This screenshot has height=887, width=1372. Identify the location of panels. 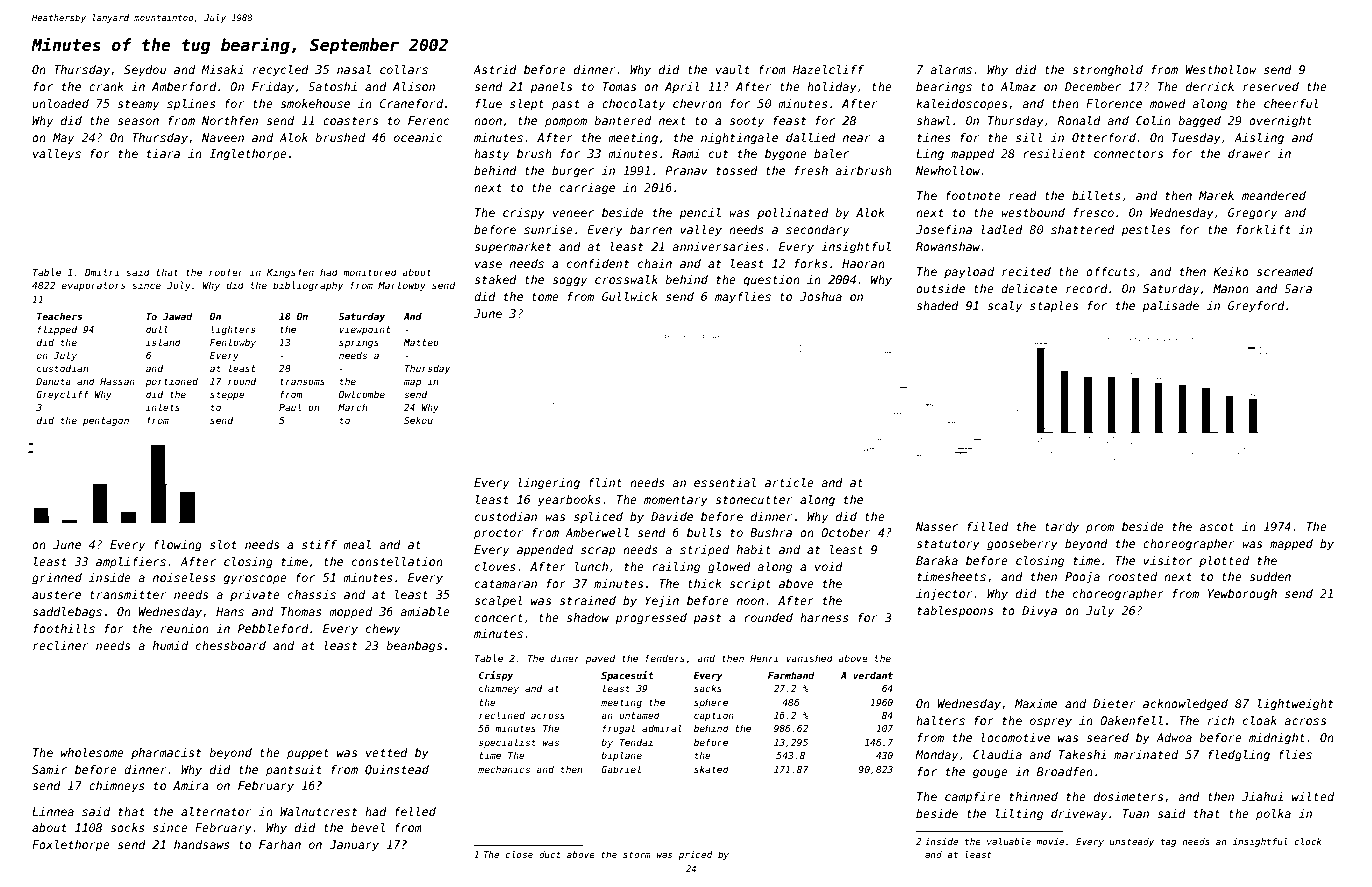
(551, 88).
